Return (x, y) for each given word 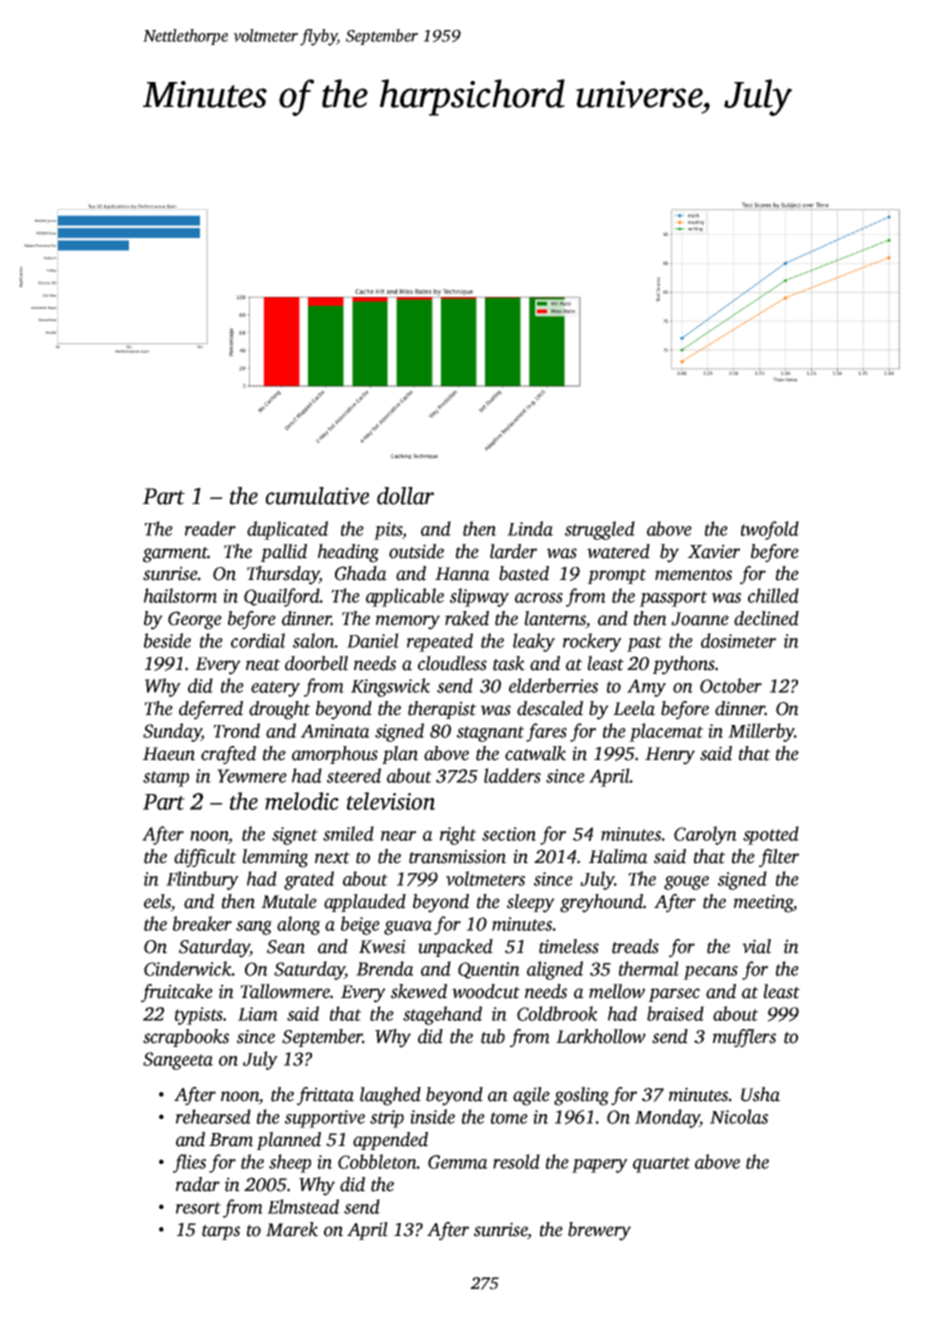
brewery (599, 1231)
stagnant (490, 734)
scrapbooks (186, 1038)
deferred (211, 710)
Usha (760, 1094)
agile (531, 1096)
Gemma (458, 1162)
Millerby (761, 732)
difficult (205, 858)
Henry (670, 756)
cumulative (317, 496)
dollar (405, 496)
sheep (290, 1163)
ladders (512, 775)
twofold (770, 530)
